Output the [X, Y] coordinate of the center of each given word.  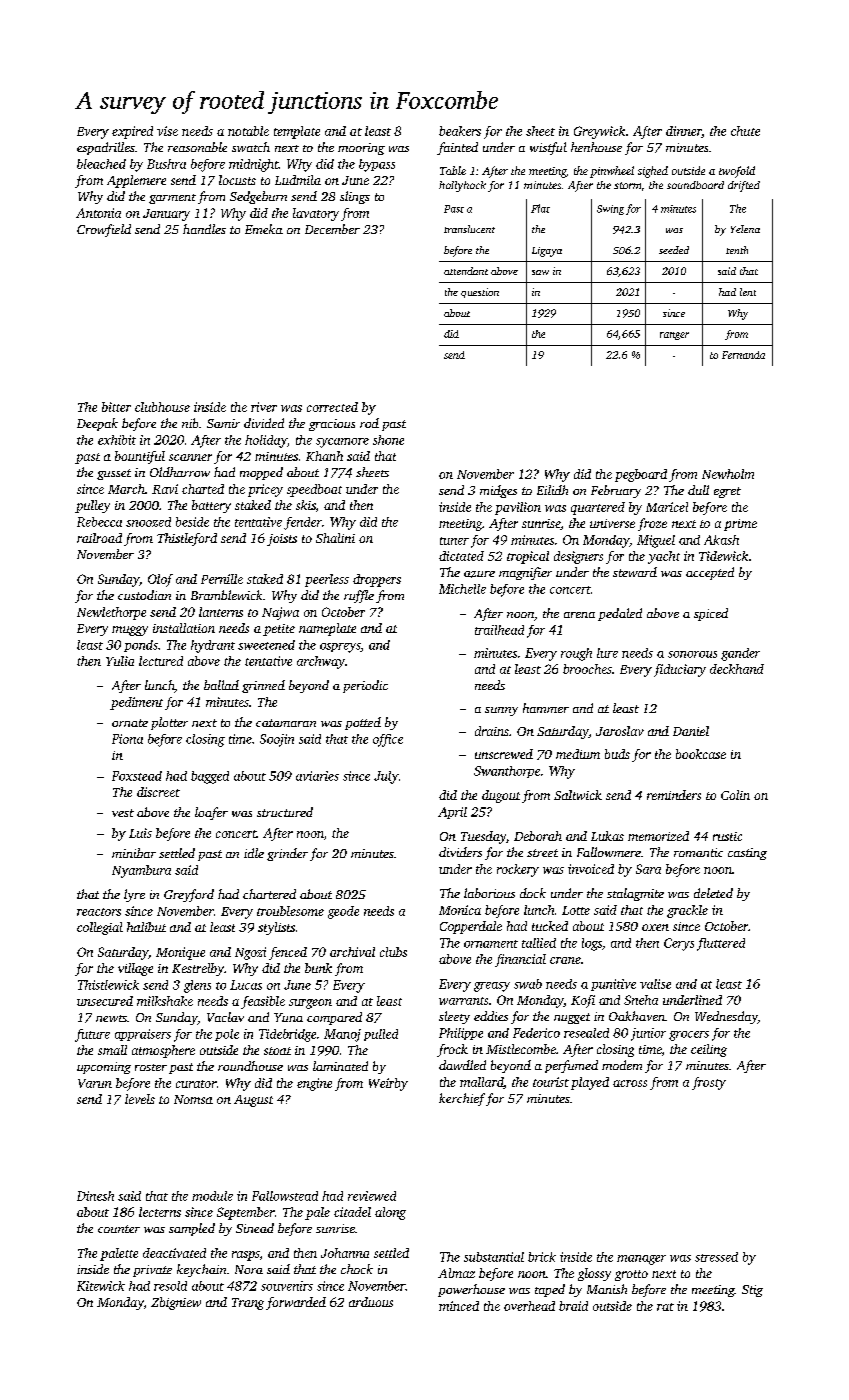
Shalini [335, 538]
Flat [540, 208]
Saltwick [578, 795]
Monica [460, 910]
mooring [361, 149]
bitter [116, 407]
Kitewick [101, 1286]
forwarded [296, 1303]
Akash [721, 540]
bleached [101, 164]
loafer [211, 813]
